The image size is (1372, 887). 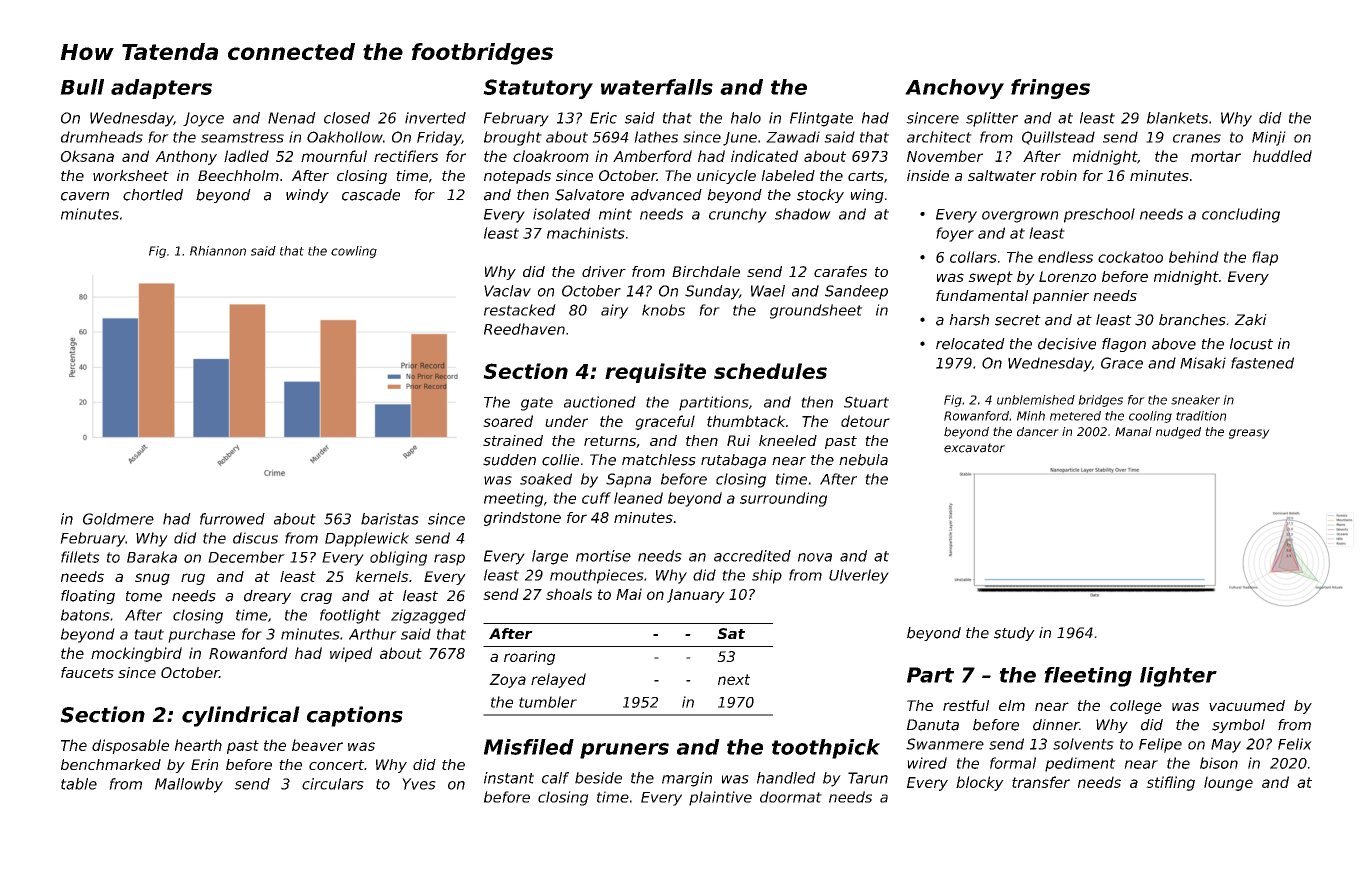 I want to click on Anchovy, so click(x=954, y=89).
